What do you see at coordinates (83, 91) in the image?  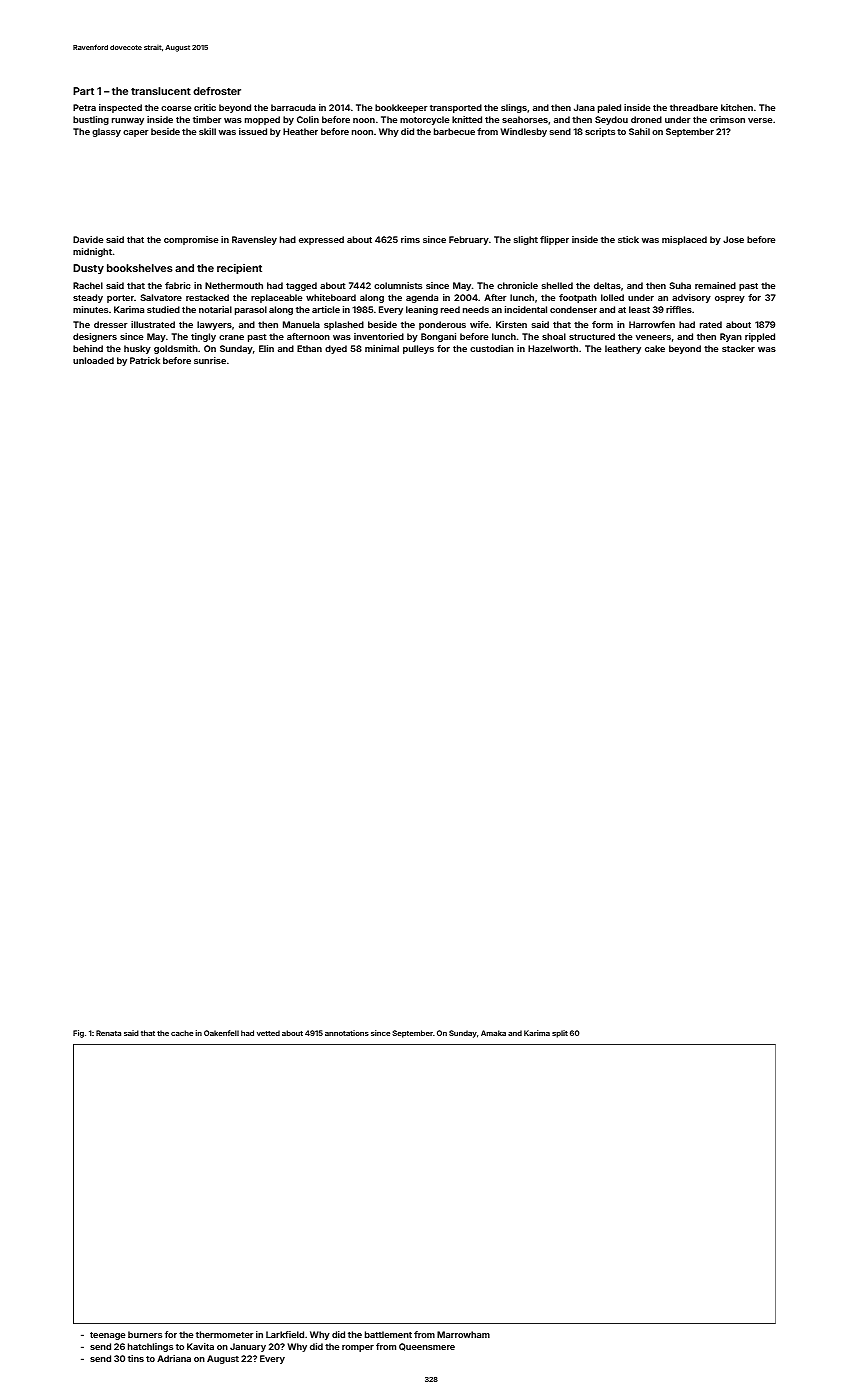 I see `Part` at bounding box center [83, 91].
